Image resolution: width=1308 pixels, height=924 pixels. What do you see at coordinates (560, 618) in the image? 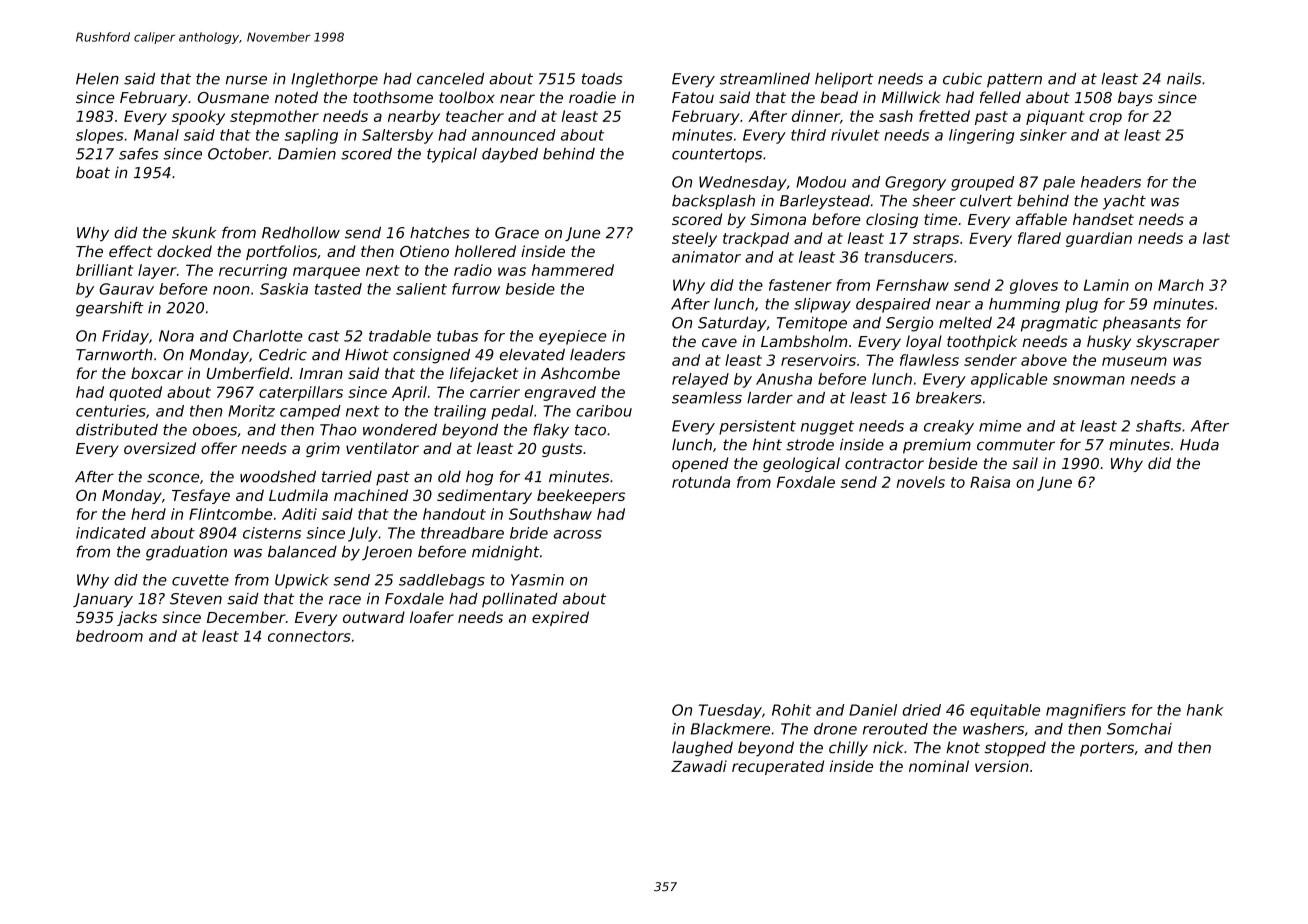
I see `expired` at bounding box center [560, 618].
